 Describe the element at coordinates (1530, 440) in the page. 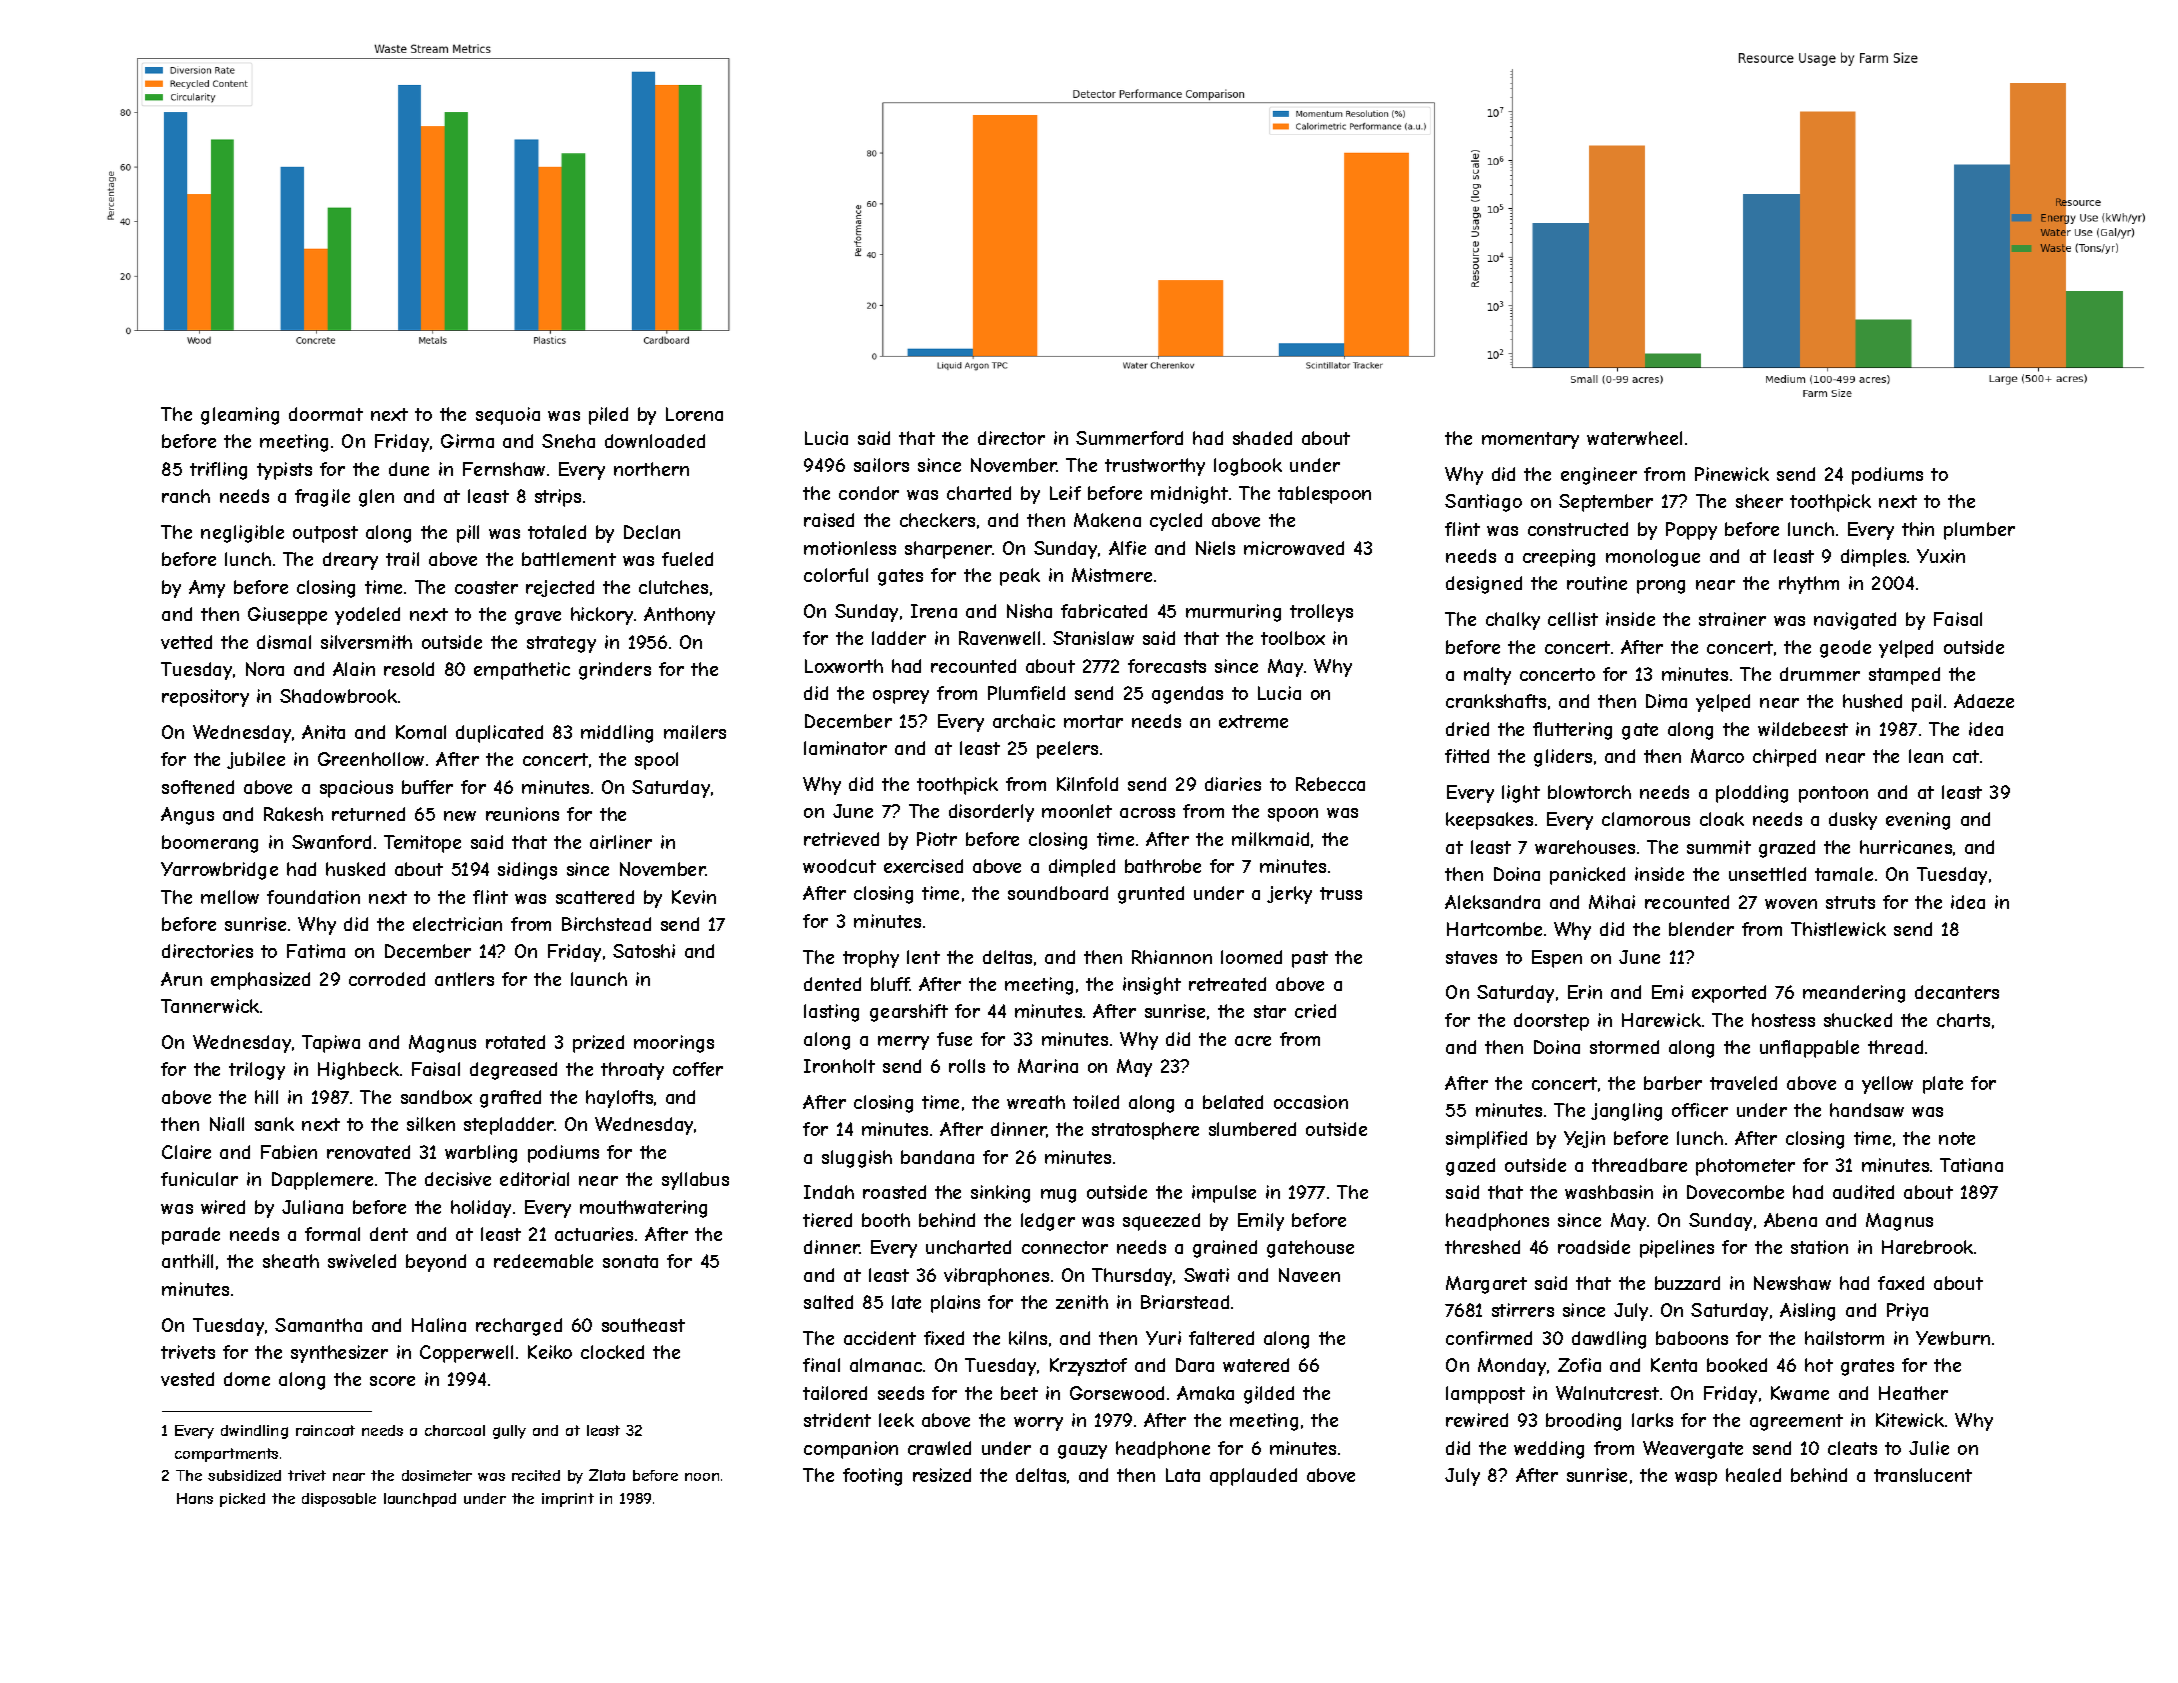

I see `momentary` at that location.
